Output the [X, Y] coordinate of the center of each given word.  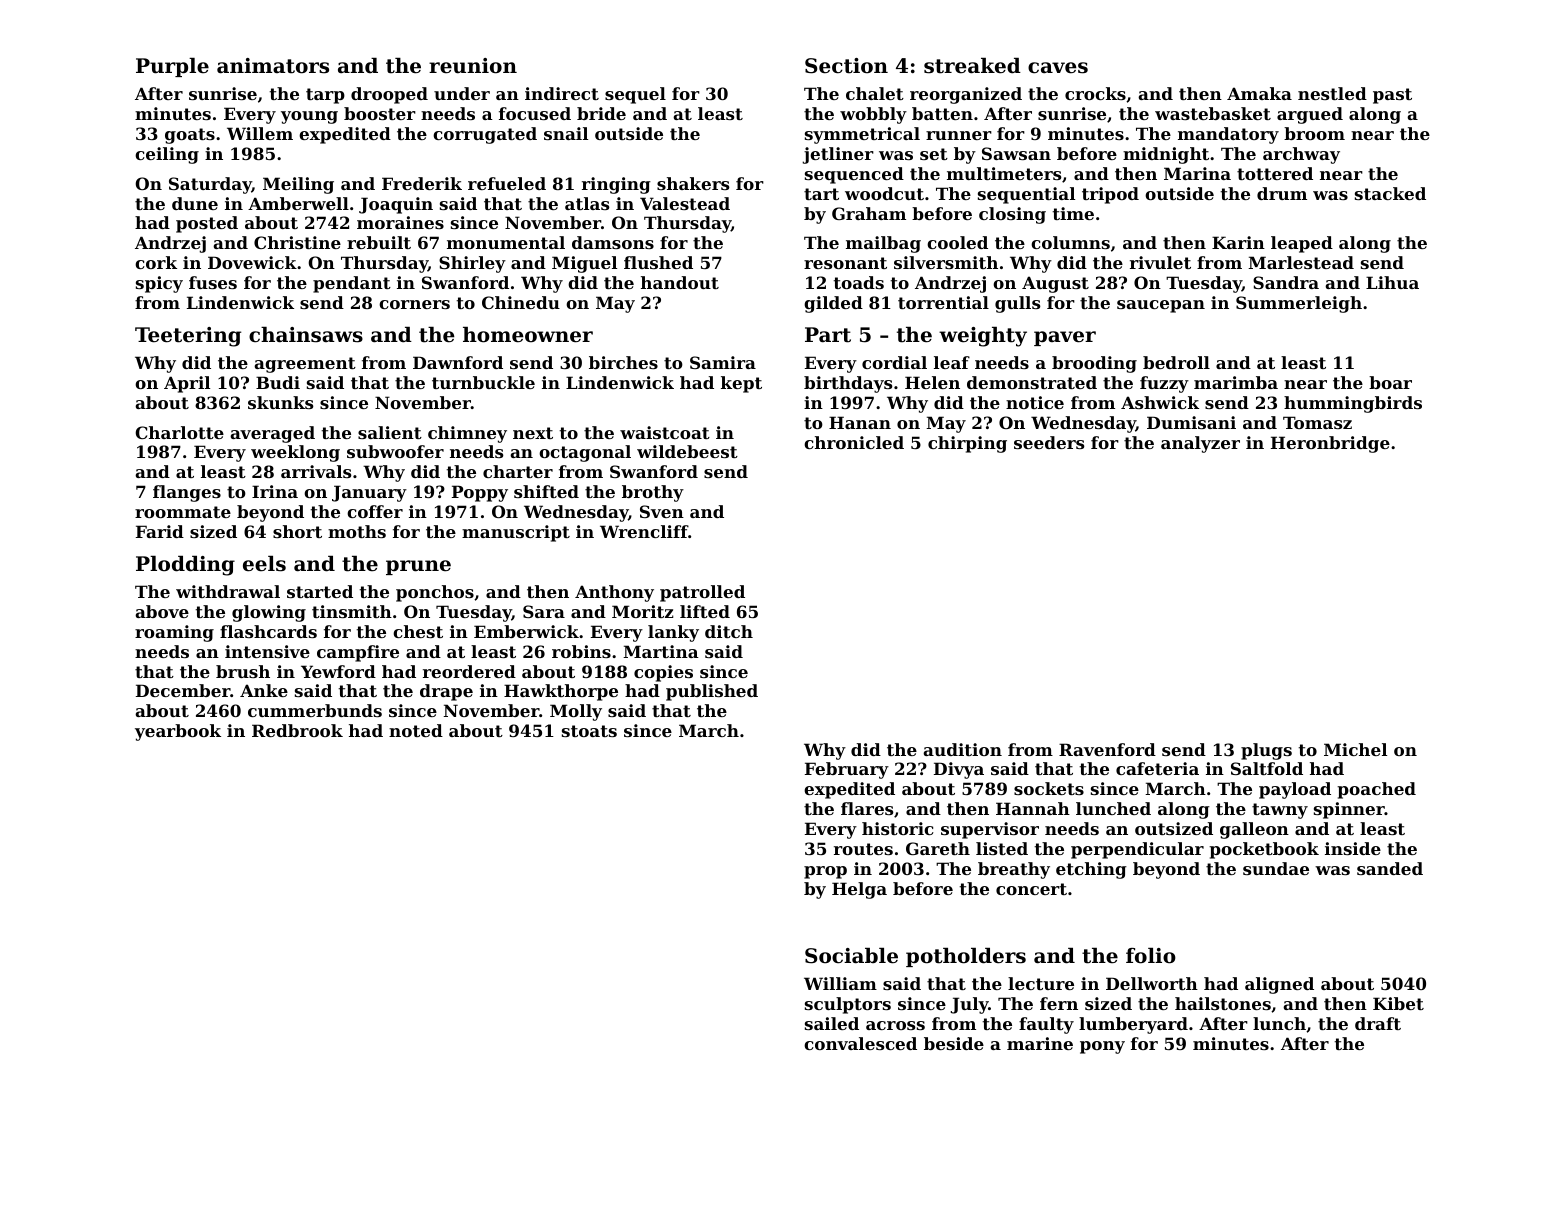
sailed [832, 1023]
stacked [1390, 193]
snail [566, 133]
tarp [325, 96]
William [840, 983]
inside [1353, 848]
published [712, 692]
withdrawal [228, 591]
